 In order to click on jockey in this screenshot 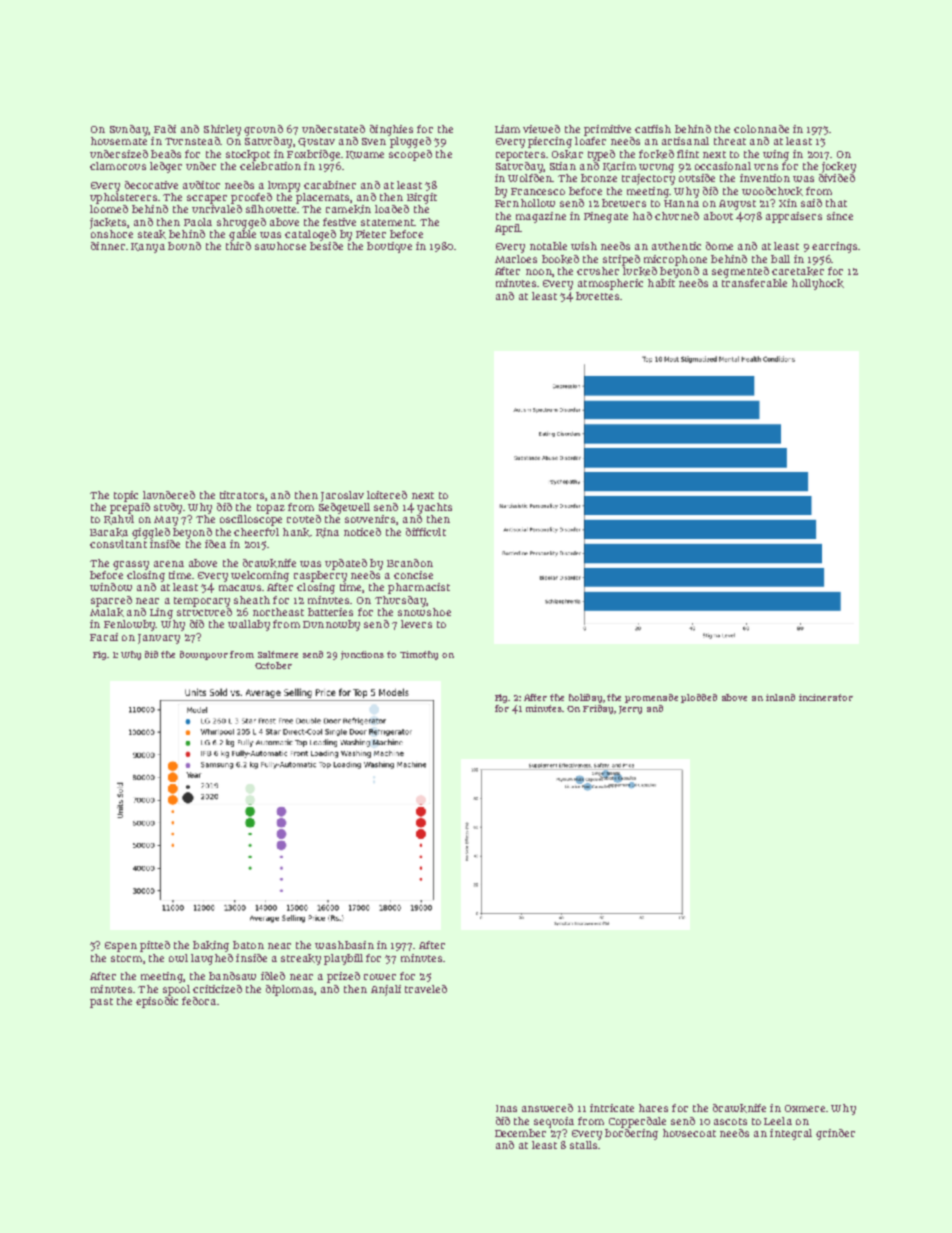, I will do `click(839, 167)`.
